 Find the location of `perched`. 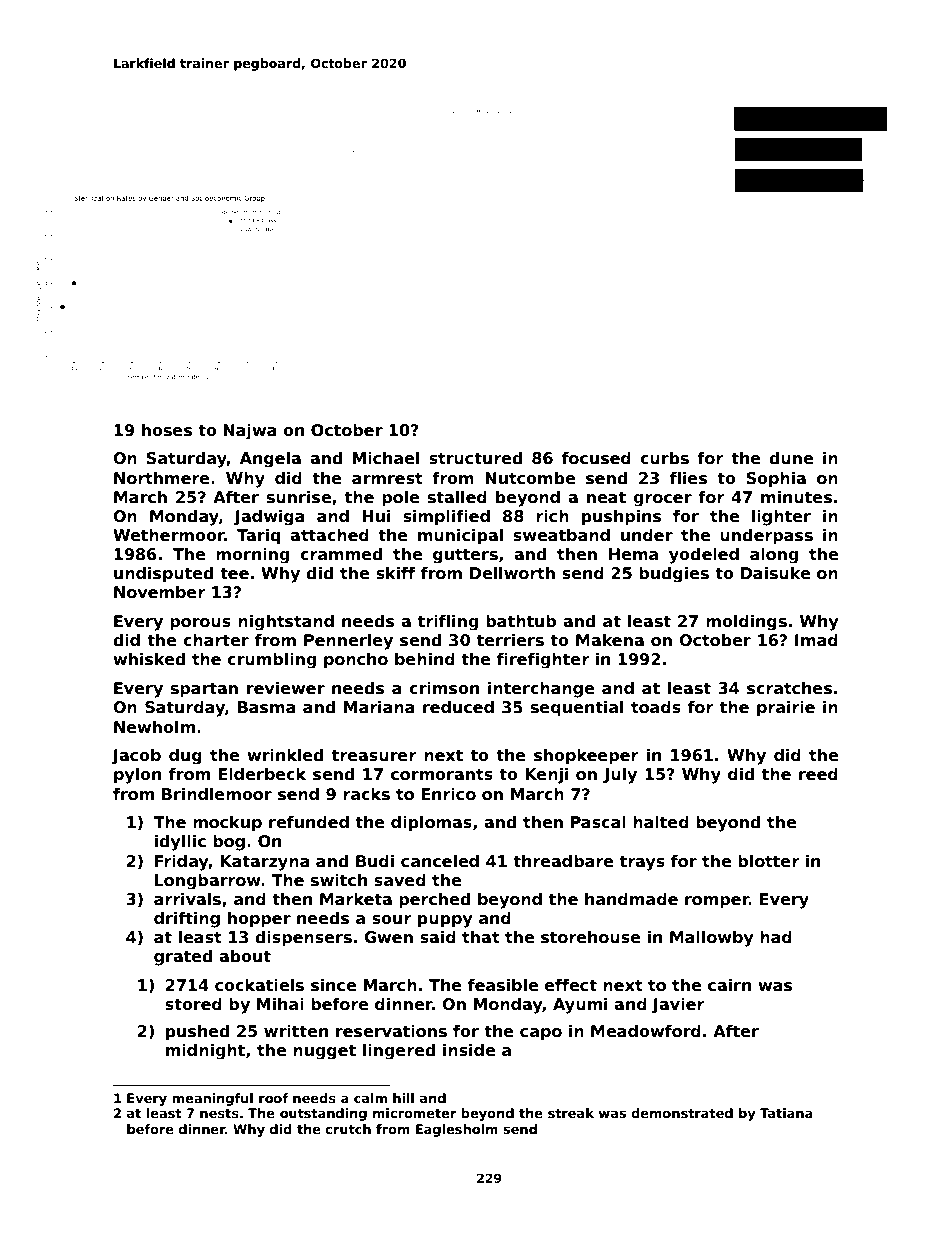

perched is located at coordinates (434, 900).
